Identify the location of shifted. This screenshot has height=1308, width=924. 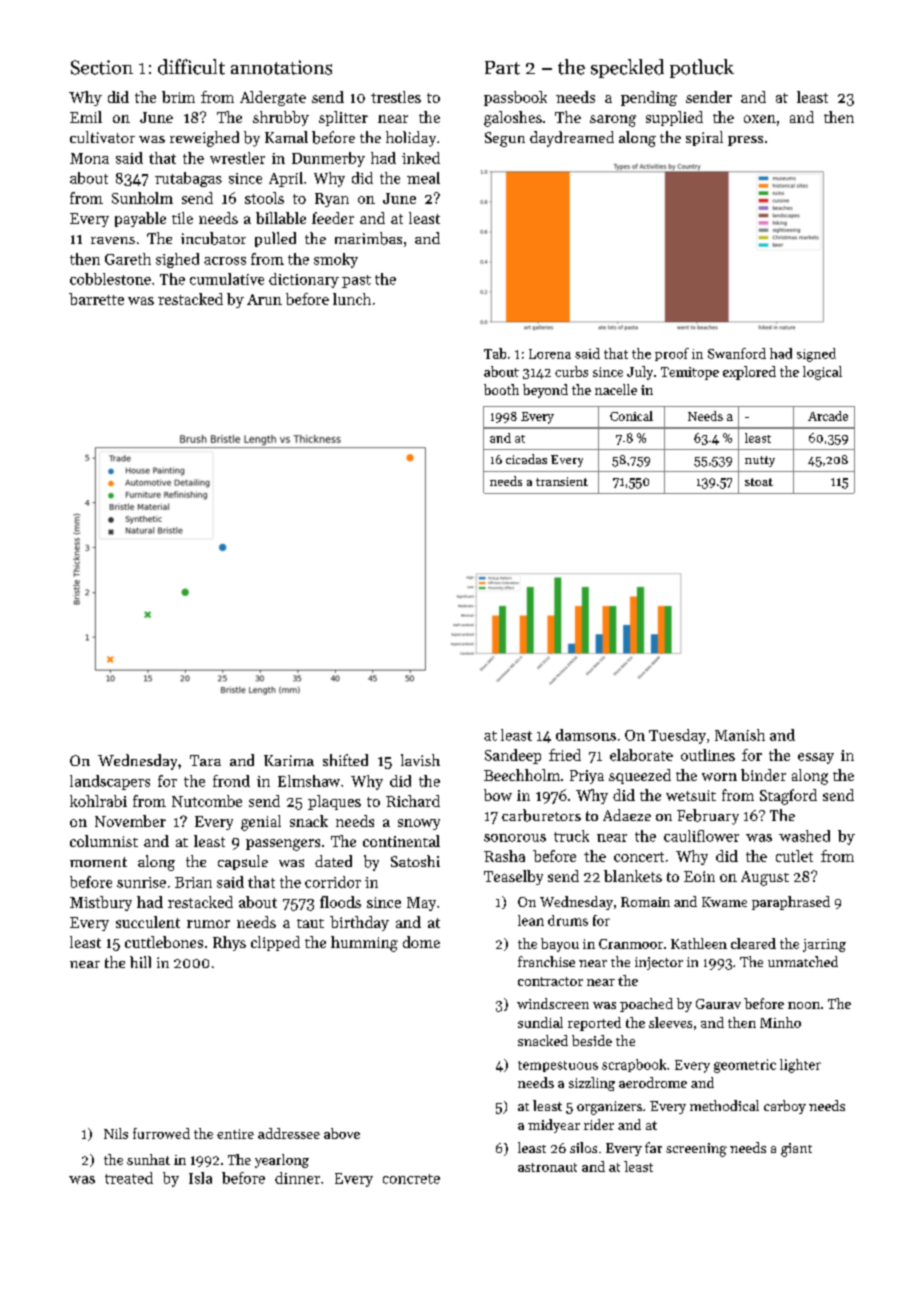
(345, 760).
